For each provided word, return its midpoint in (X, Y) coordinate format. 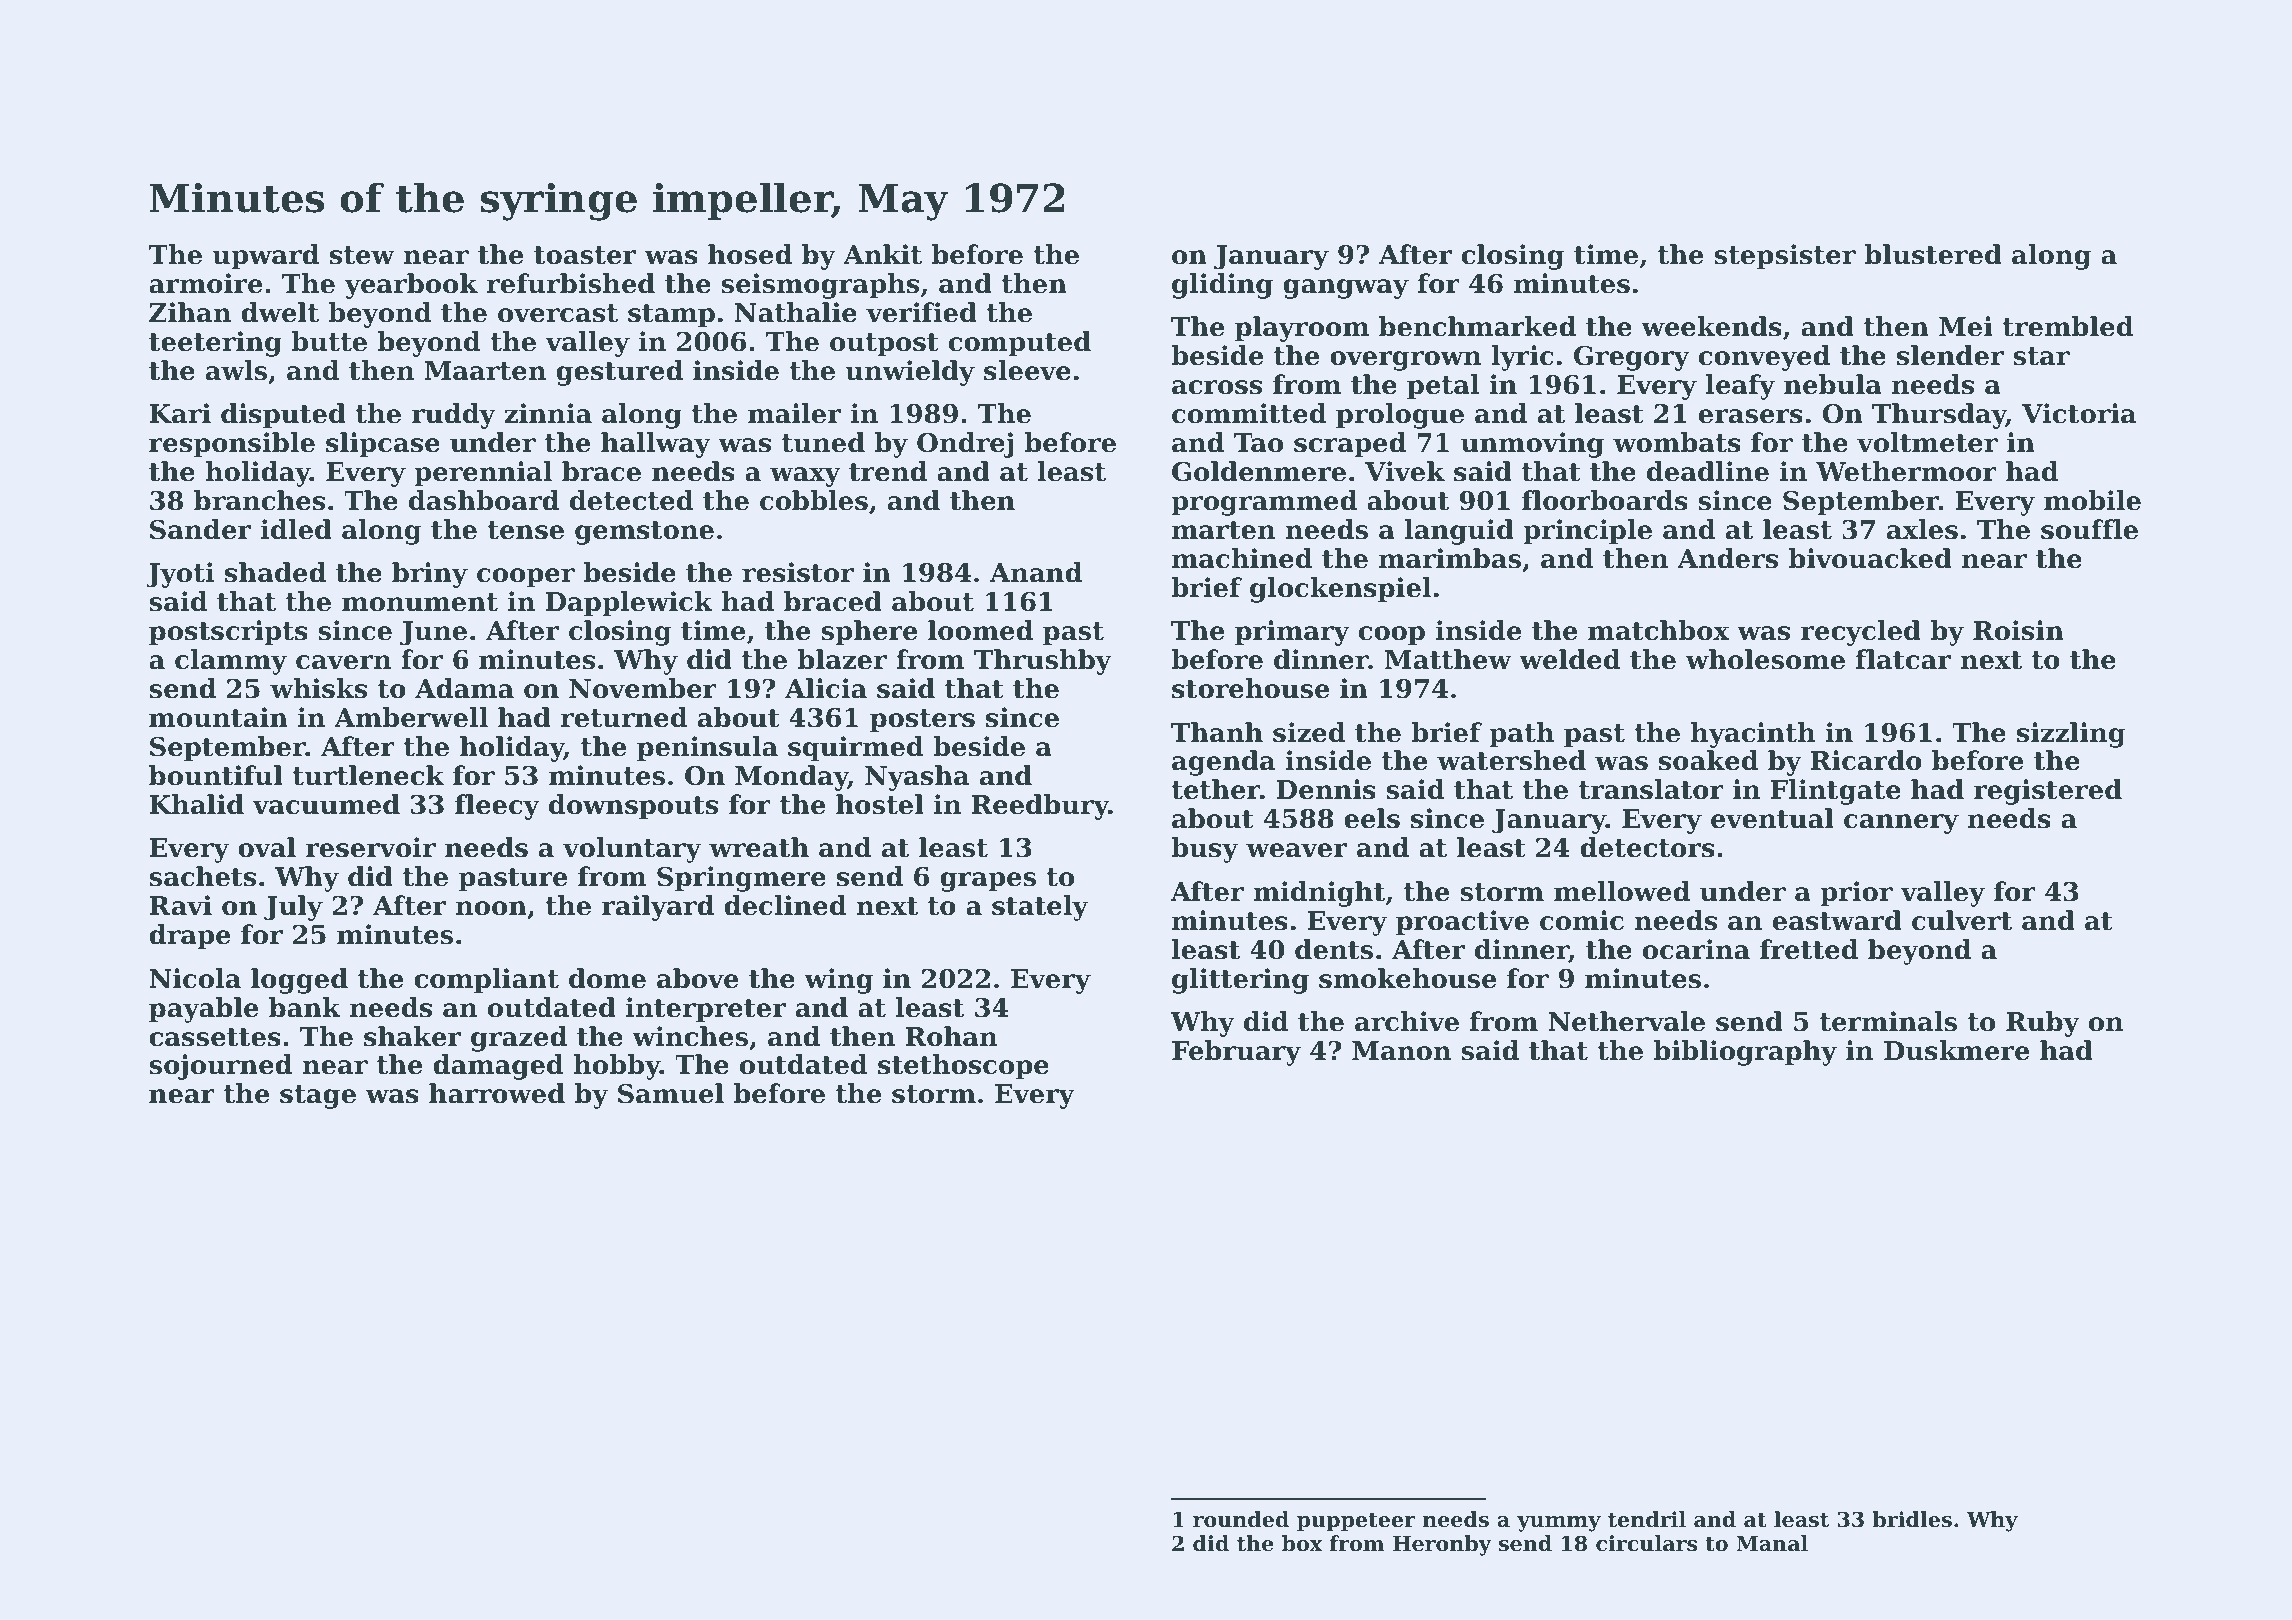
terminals (1888, 1021)
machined (1242, 558)
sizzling (2071, 735)
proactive (1462, 923)
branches (259, 500)
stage (318, 1097)
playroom (1302, 329)
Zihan (190, 312)
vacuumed (326, 804)
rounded (1241, 1519)
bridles (1912, 1519)
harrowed (497, 1093)
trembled (2067, 326)
